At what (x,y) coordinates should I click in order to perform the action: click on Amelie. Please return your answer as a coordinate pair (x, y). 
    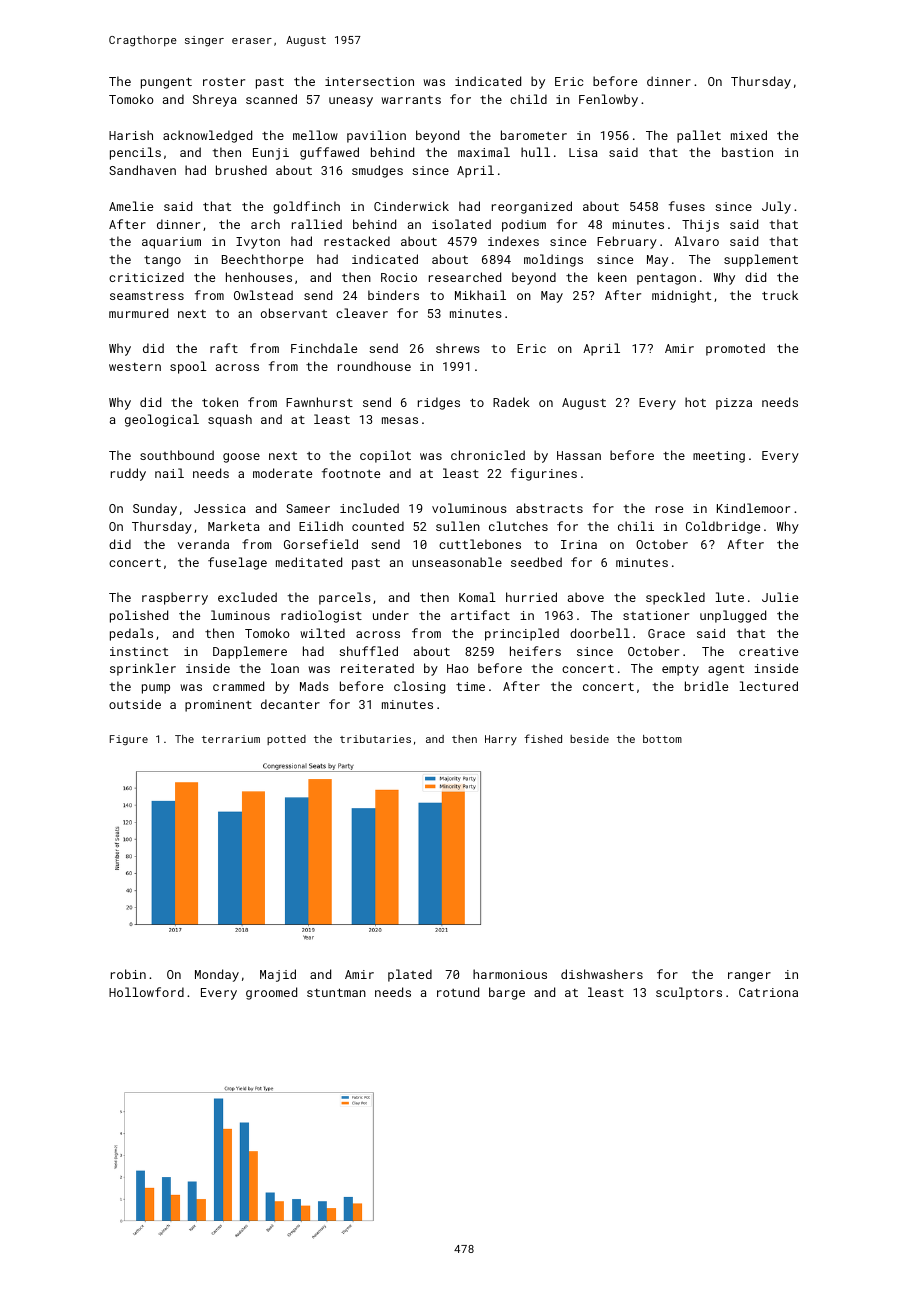
    Looking at the image, I should click on (131, 206).
